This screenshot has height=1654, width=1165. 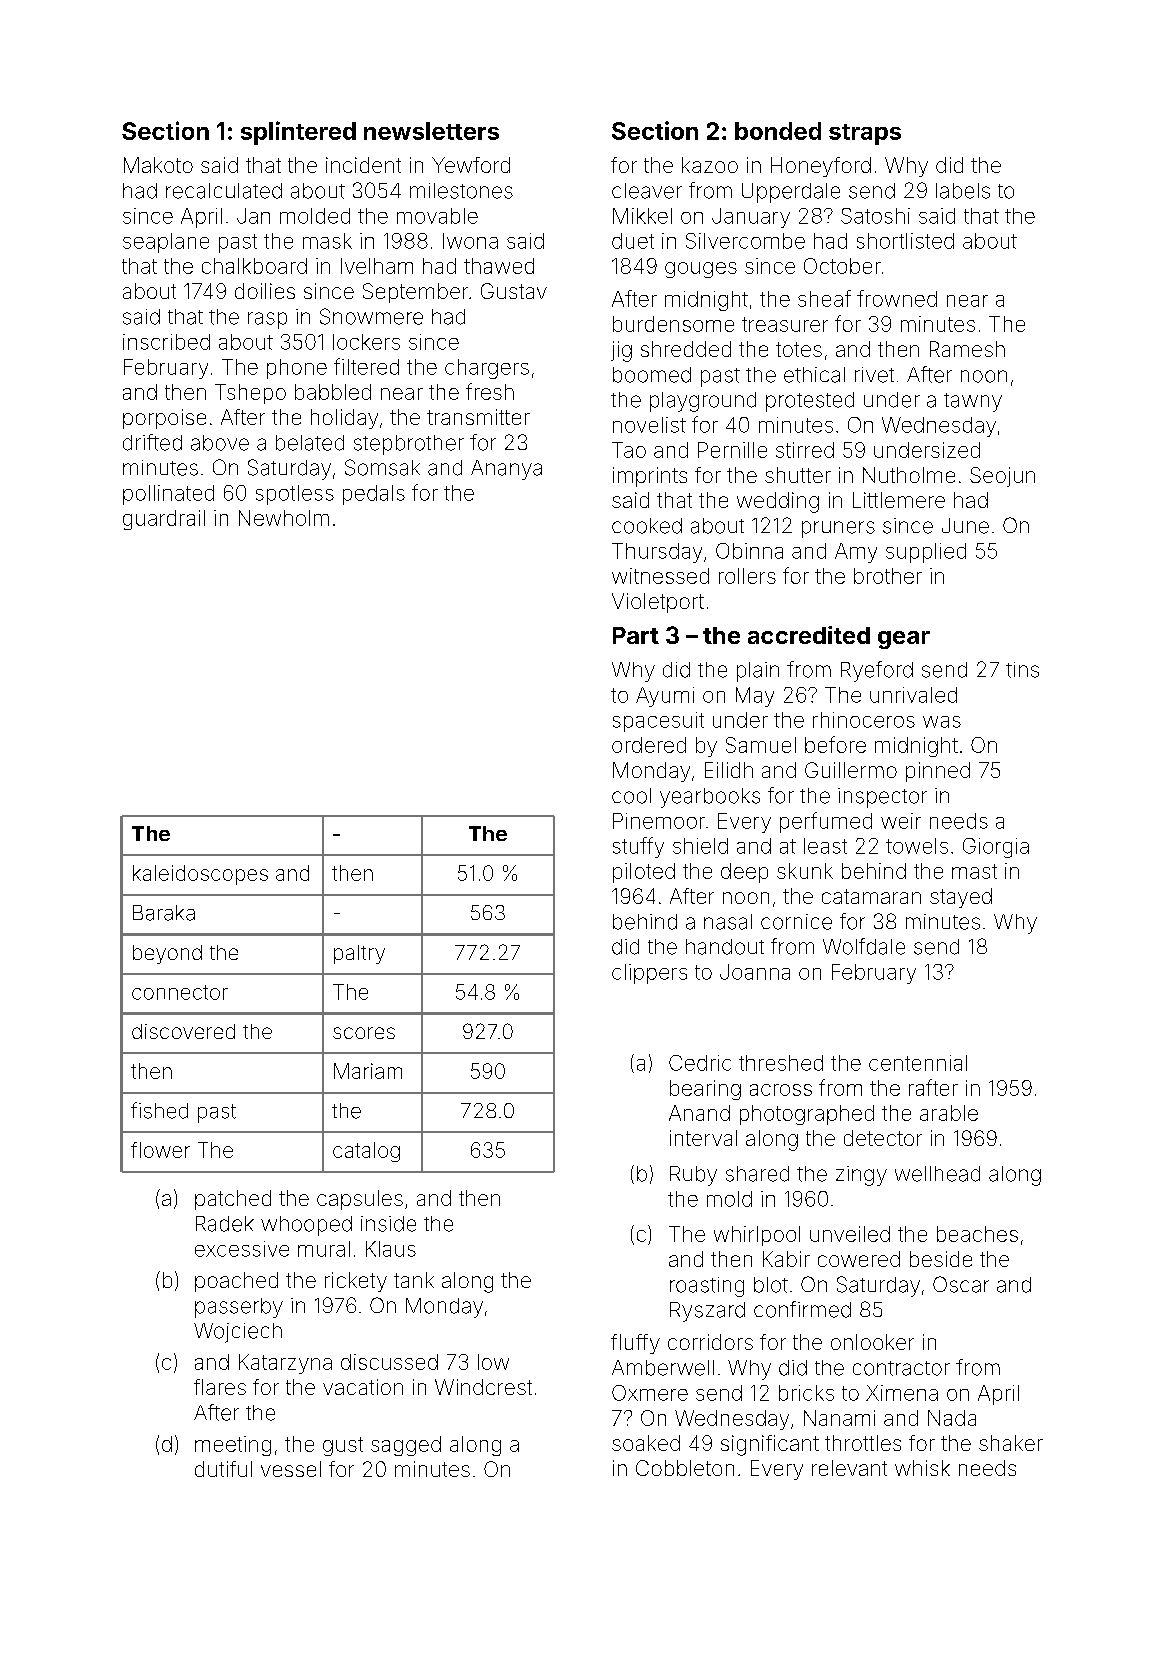 What do you see at coordinates (649, 425) in the screenshot?
I see `novelist` at bounding box center [649, 425].
